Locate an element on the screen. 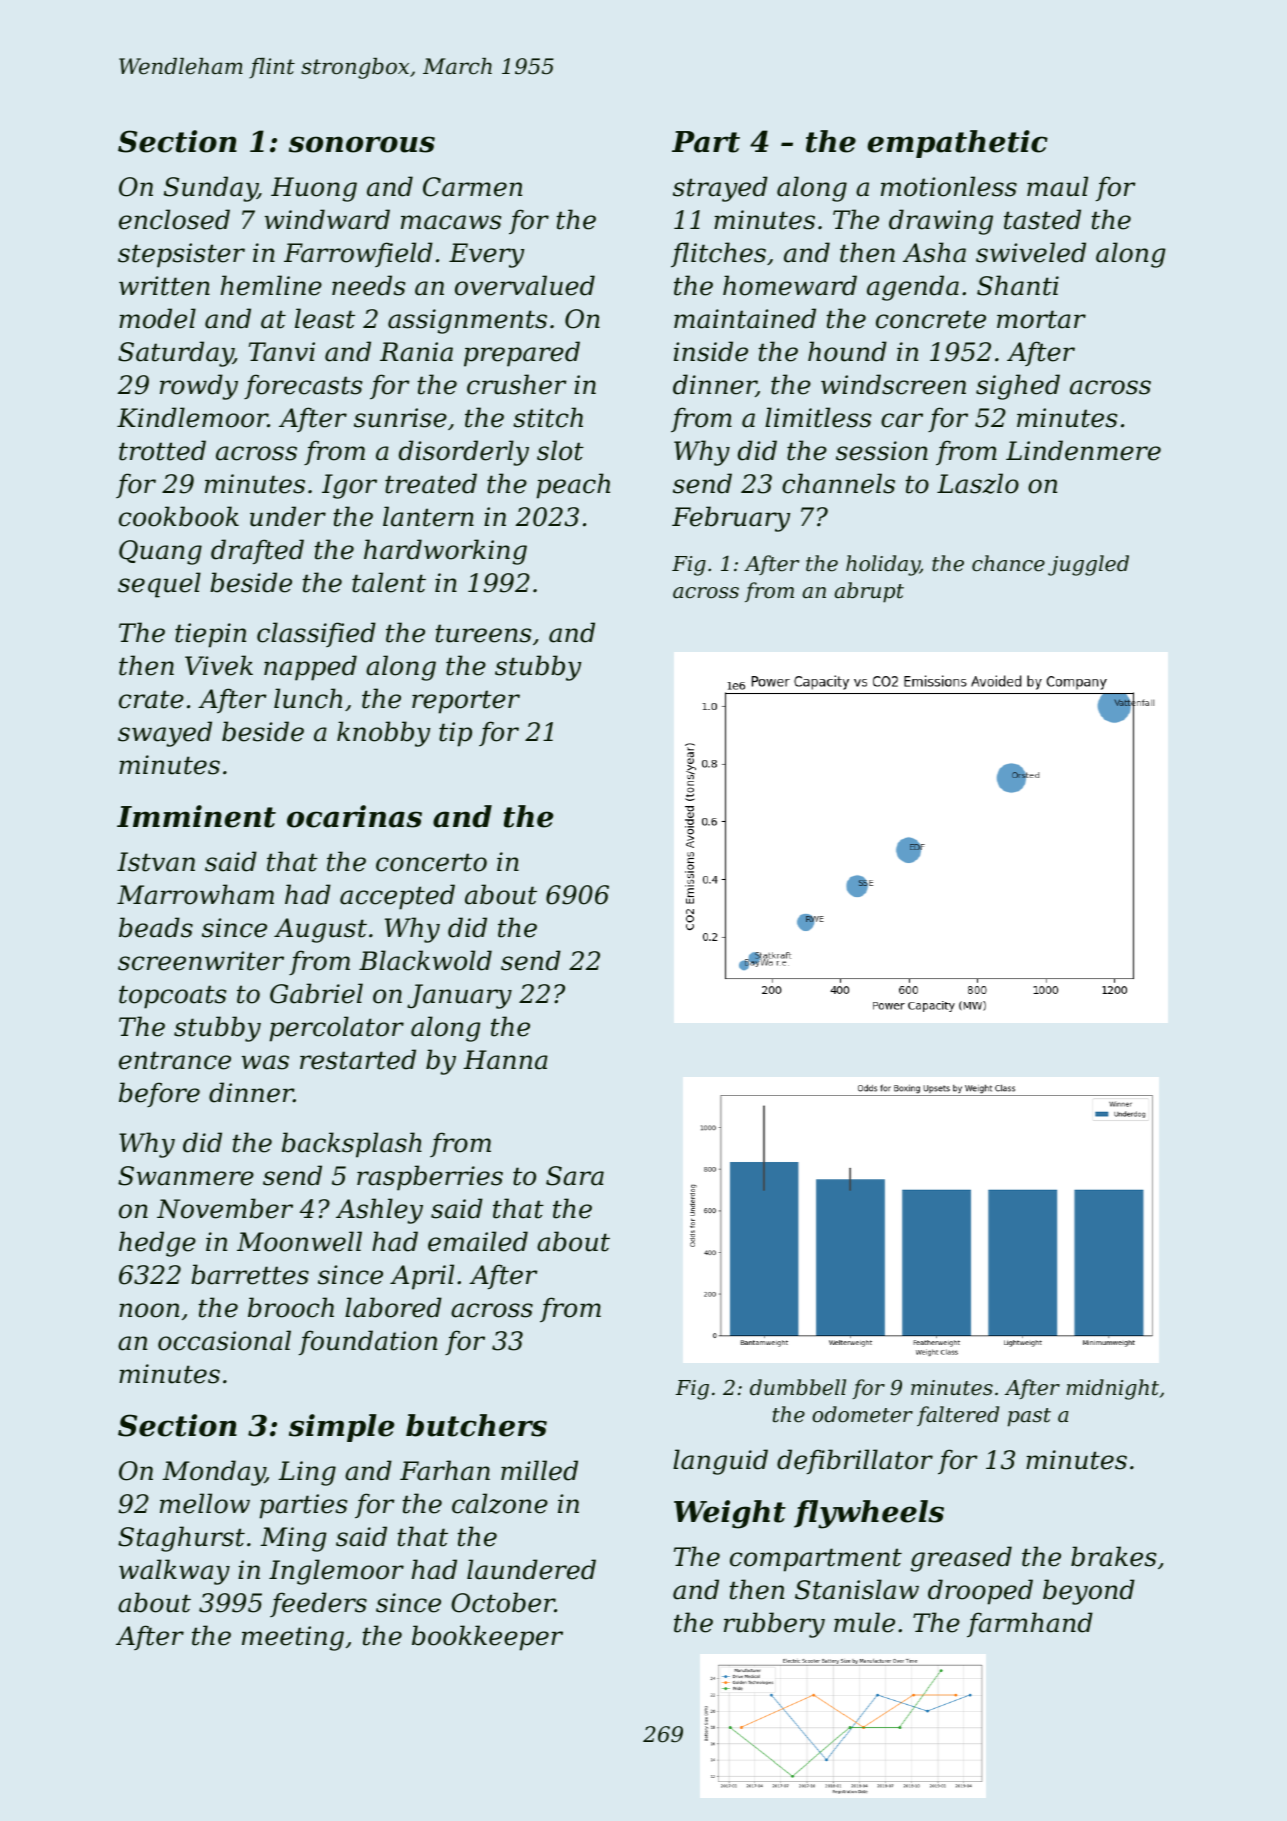 Image resolution: width=1287 pixels, height=1821 pixels. languid is located at coordinates (720, 1462).
